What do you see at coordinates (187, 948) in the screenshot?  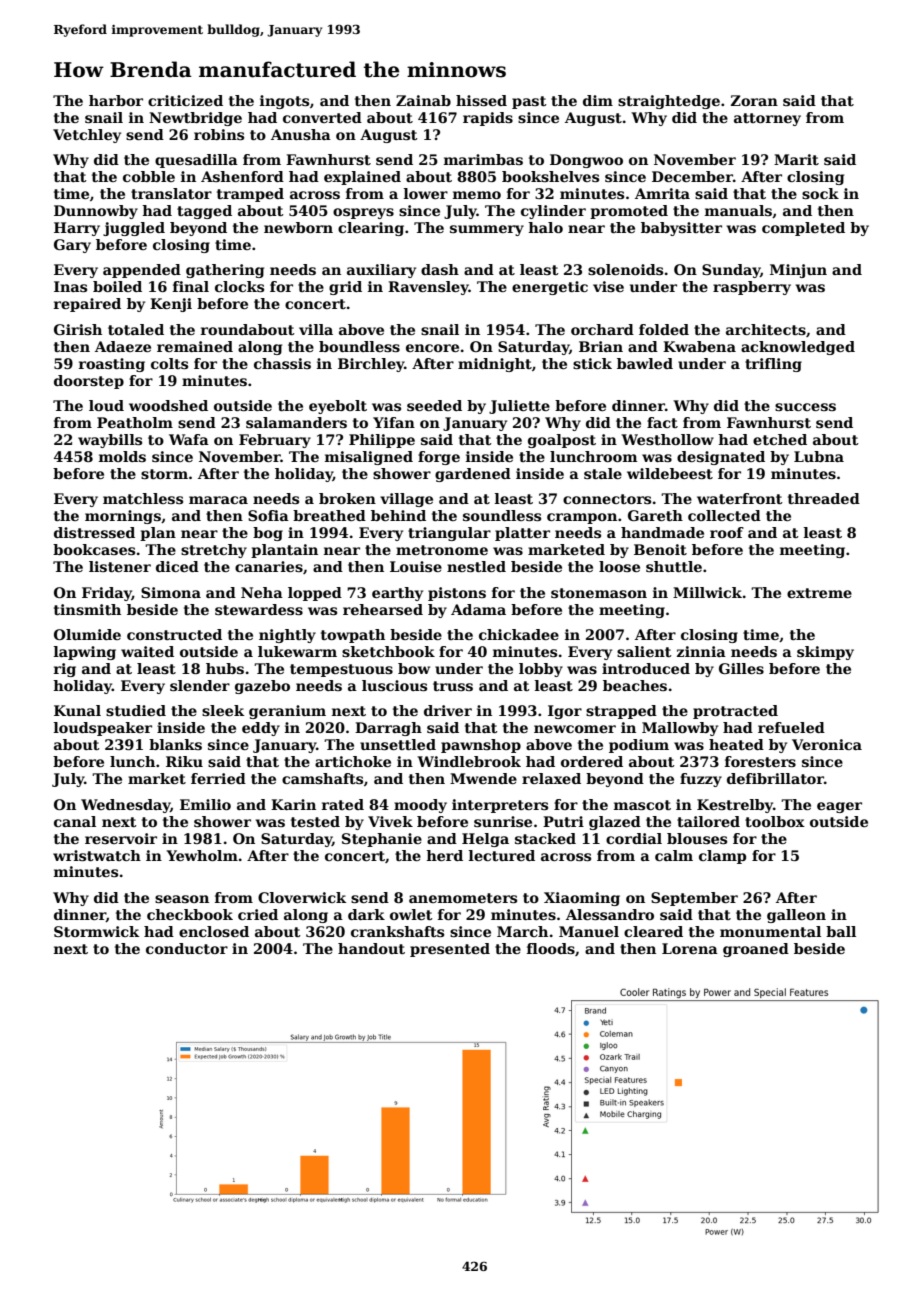 I see `conductor` at bounding box center [187, 948].
